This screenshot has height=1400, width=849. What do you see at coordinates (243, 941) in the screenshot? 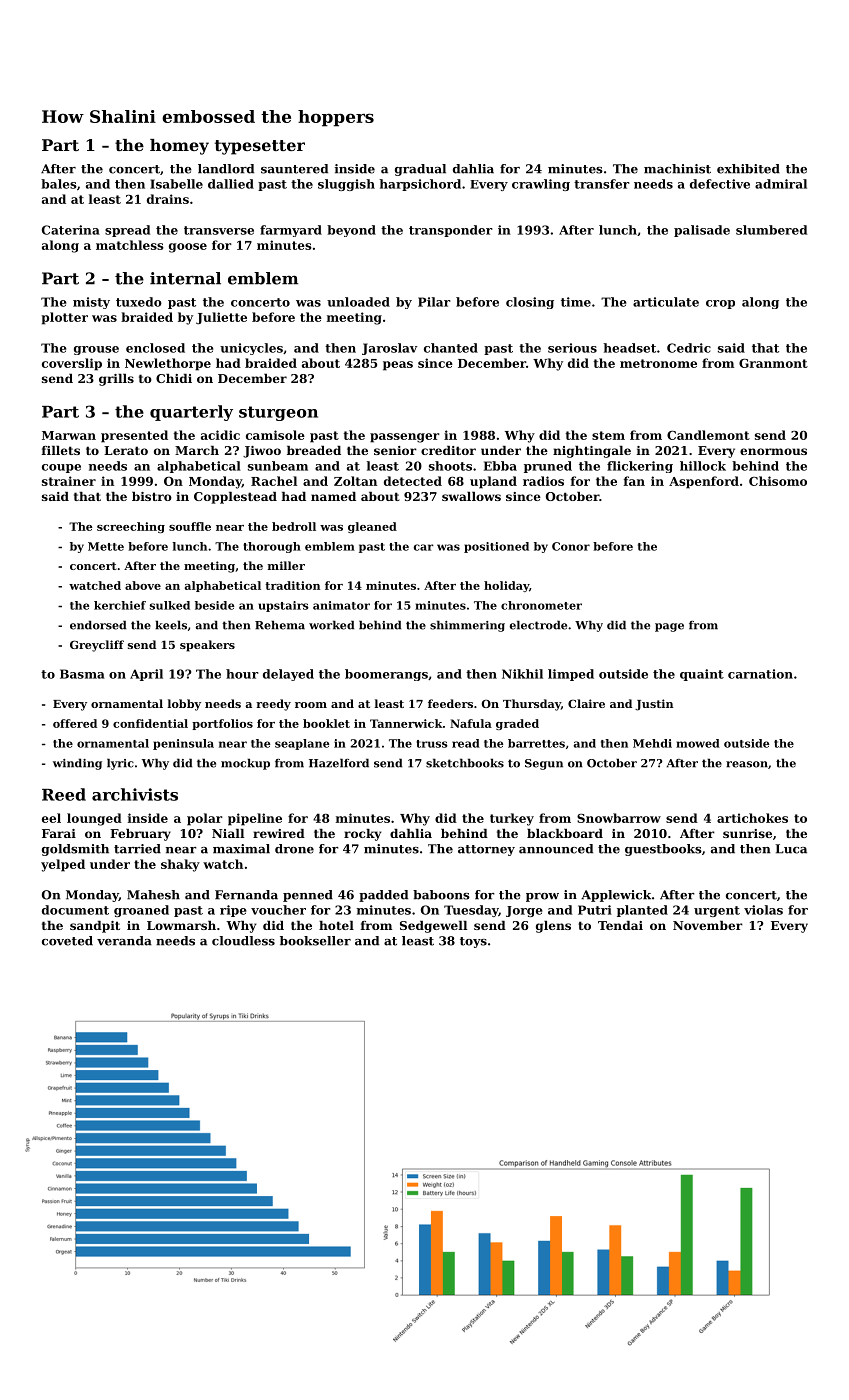
I see `cloudless` at bounding box center [243, 941].
